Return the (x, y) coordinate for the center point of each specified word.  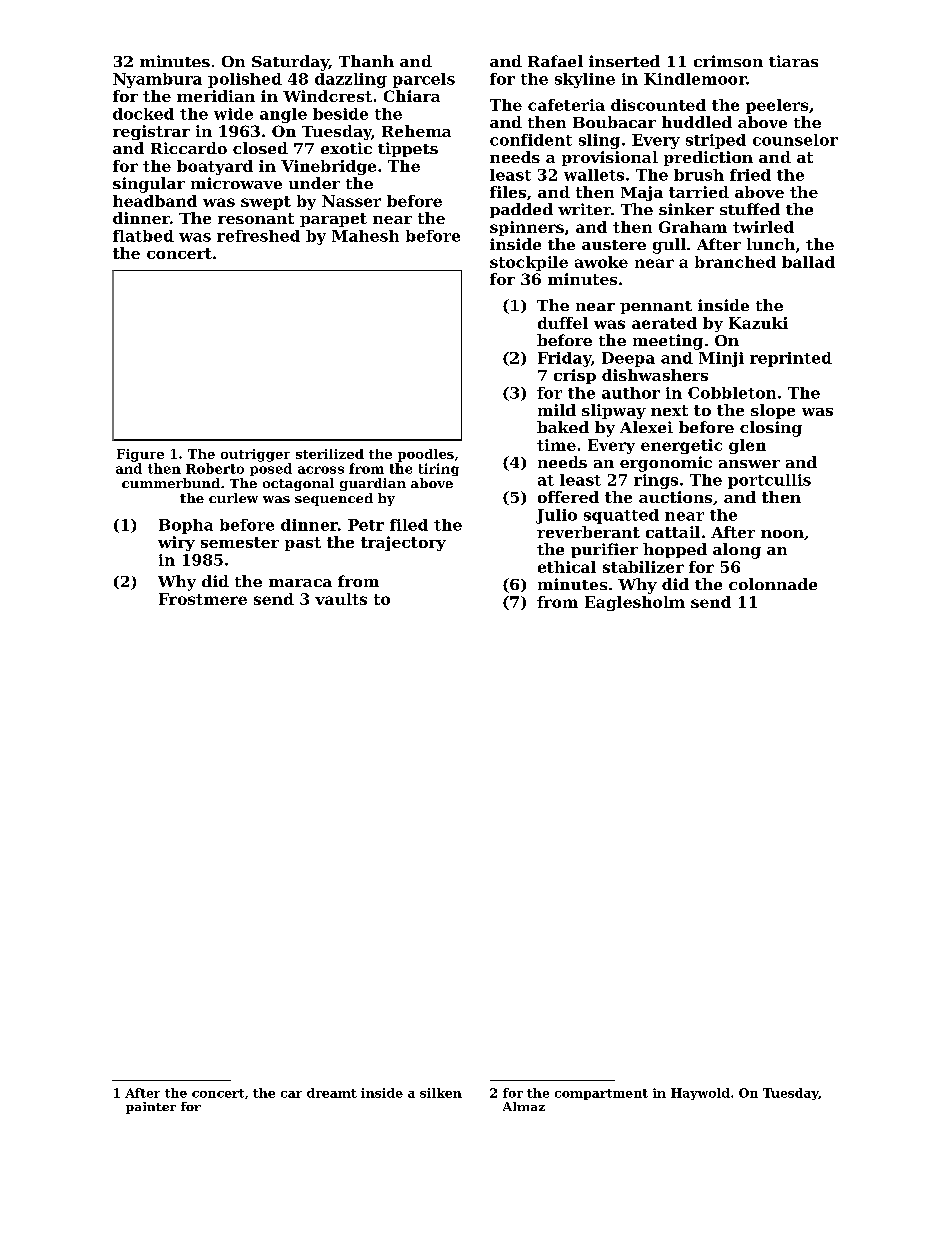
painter (151, 1108)
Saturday (290, 63)
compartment (601, 1094)
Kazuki (758, 323)
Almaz (524, 1106)
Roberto (215, 468)
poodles (426, 455)
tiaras (793, 61)
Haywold (700, 1094)
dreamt (332, 1093)
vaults (341, 599)
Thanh (366, 61)
